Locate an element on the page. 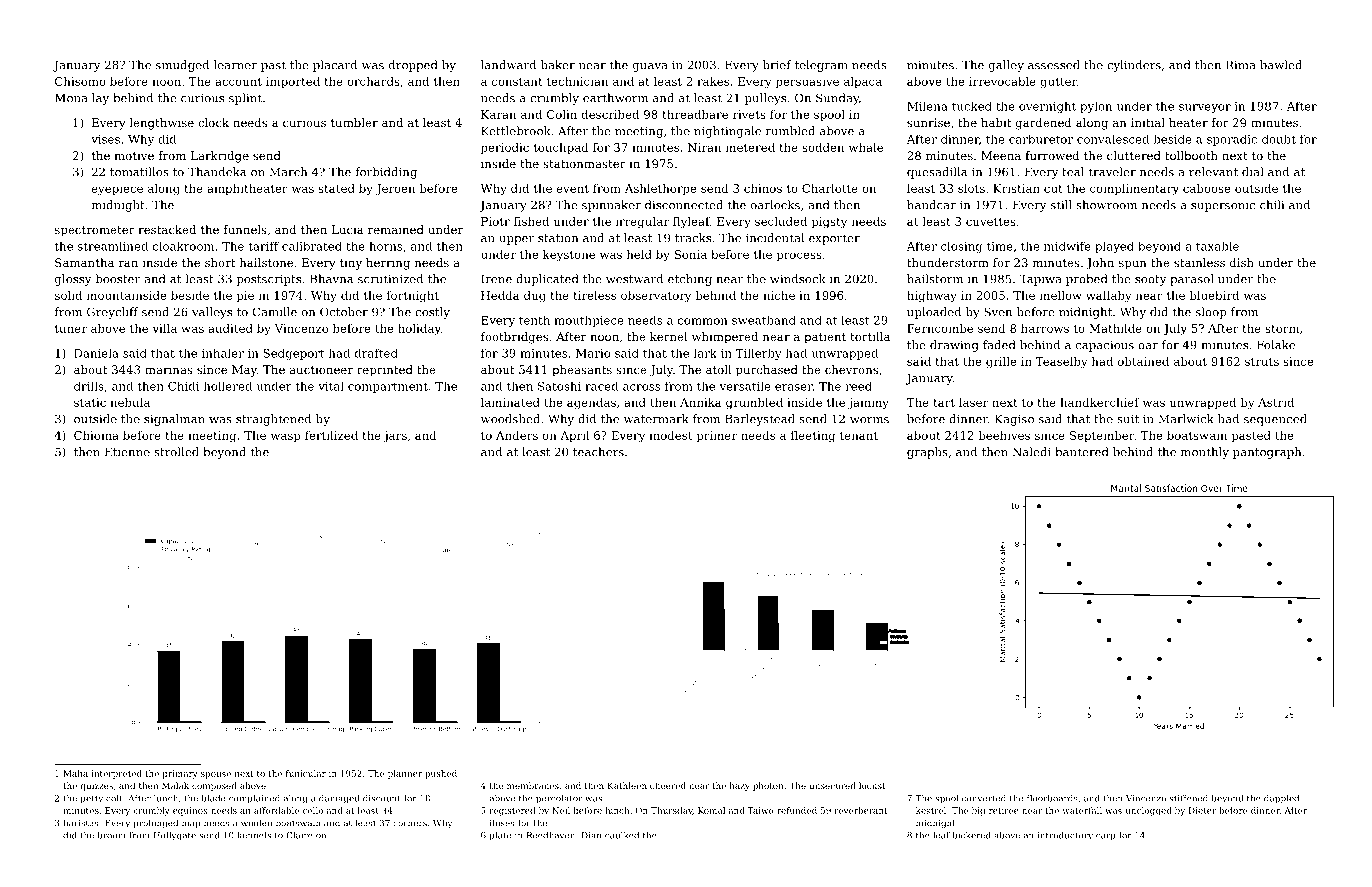 This image has width=1372, height=887. clock is located at coordinates (213, 122).
